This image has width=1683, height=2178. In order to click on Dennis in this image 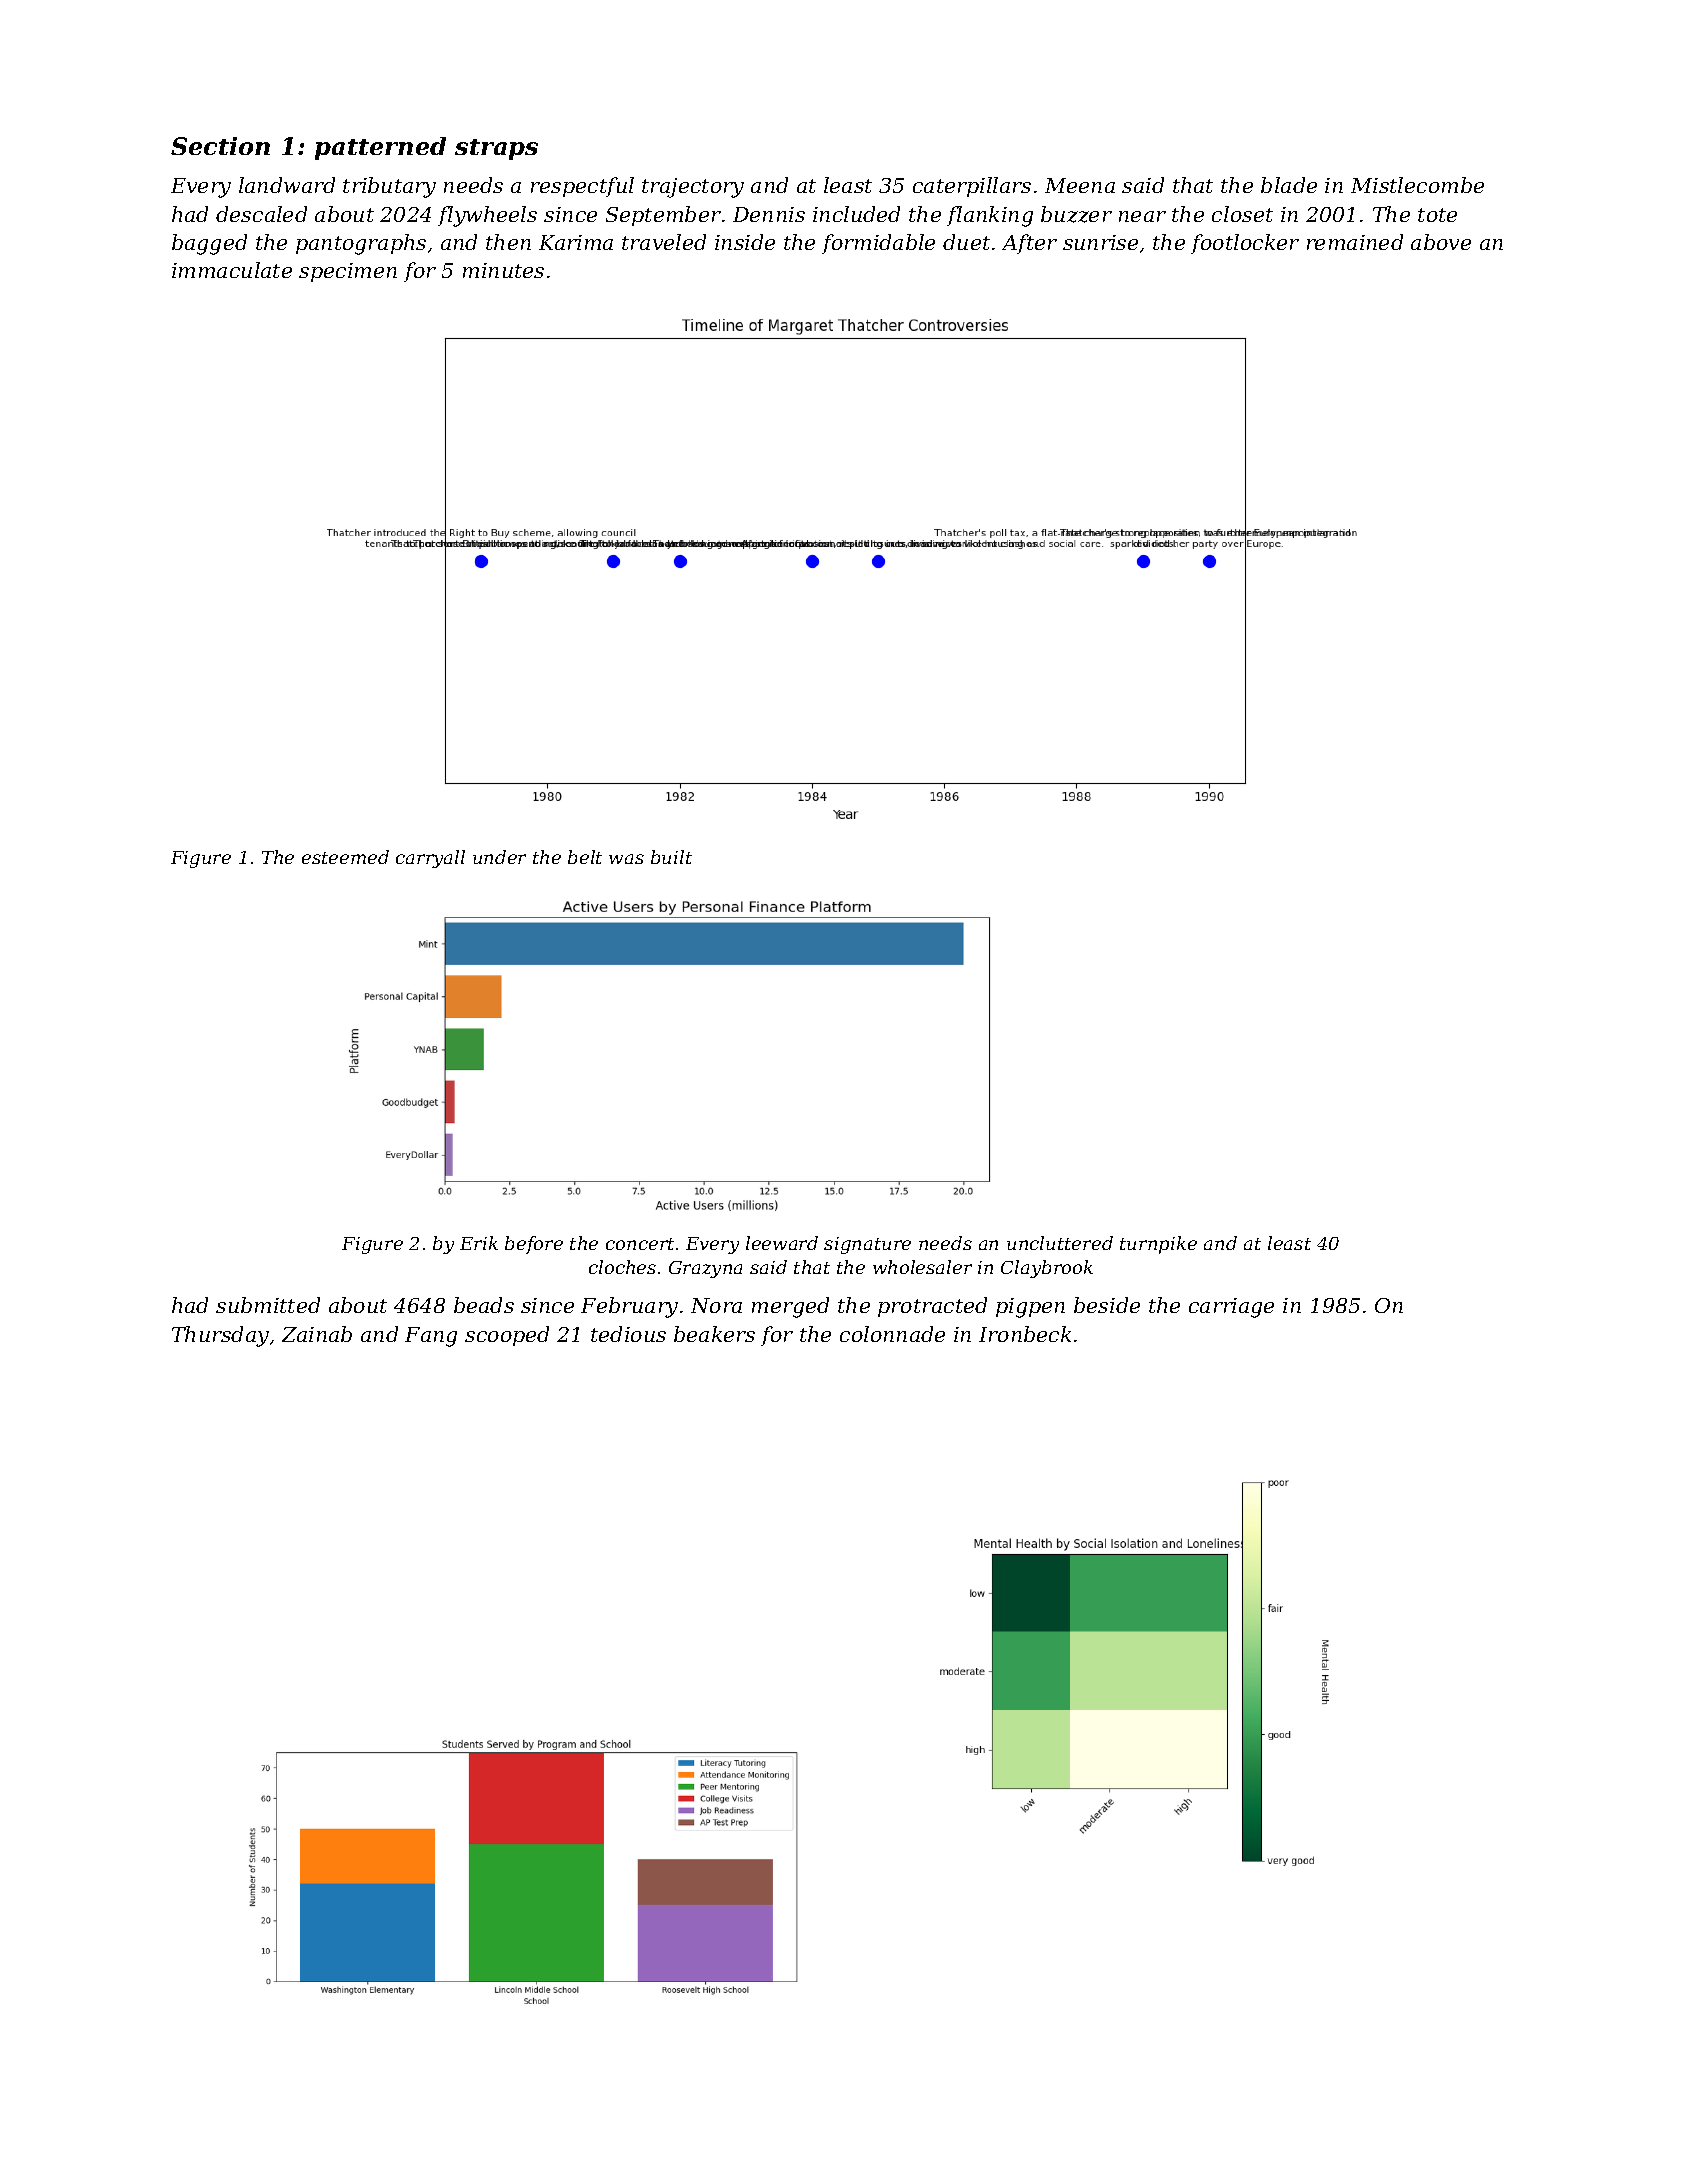, I will do `click(769, 214)`.
